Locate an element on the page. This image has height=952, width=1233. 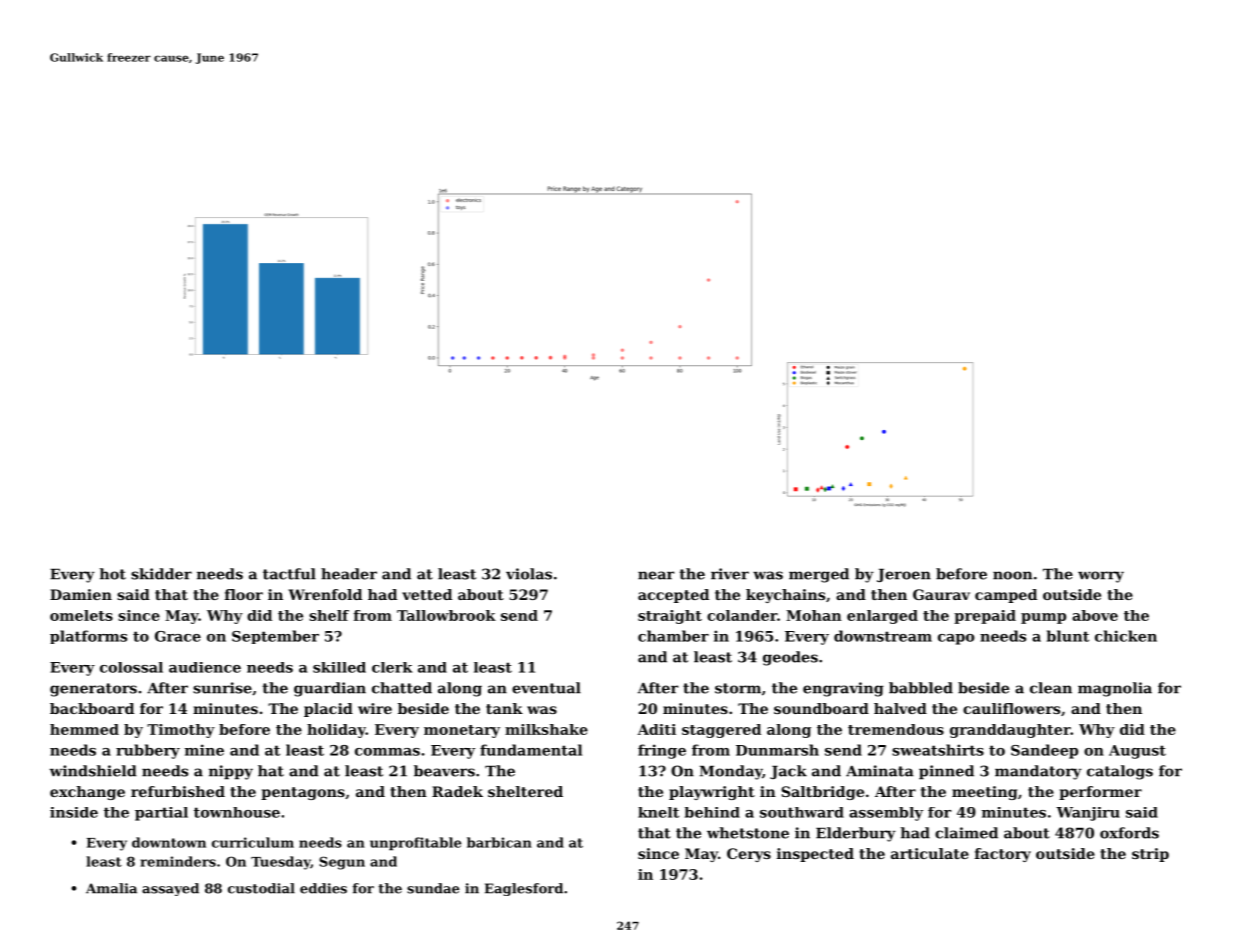
mandatory is located at coordinates (1038, 772).
